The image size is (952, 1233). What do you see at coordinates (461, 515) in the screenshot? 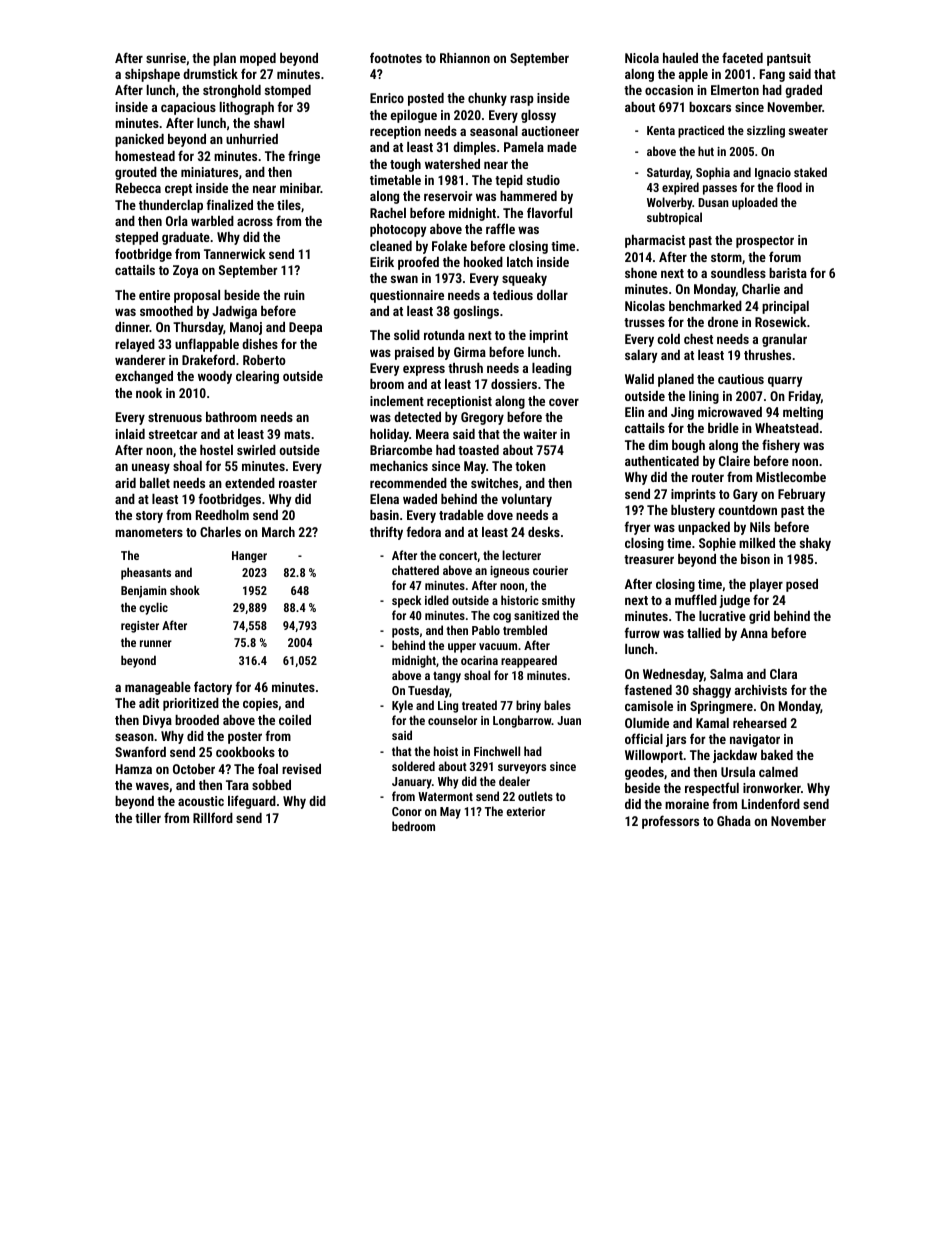
I see `tradable` at bounding box center [461, 515].
